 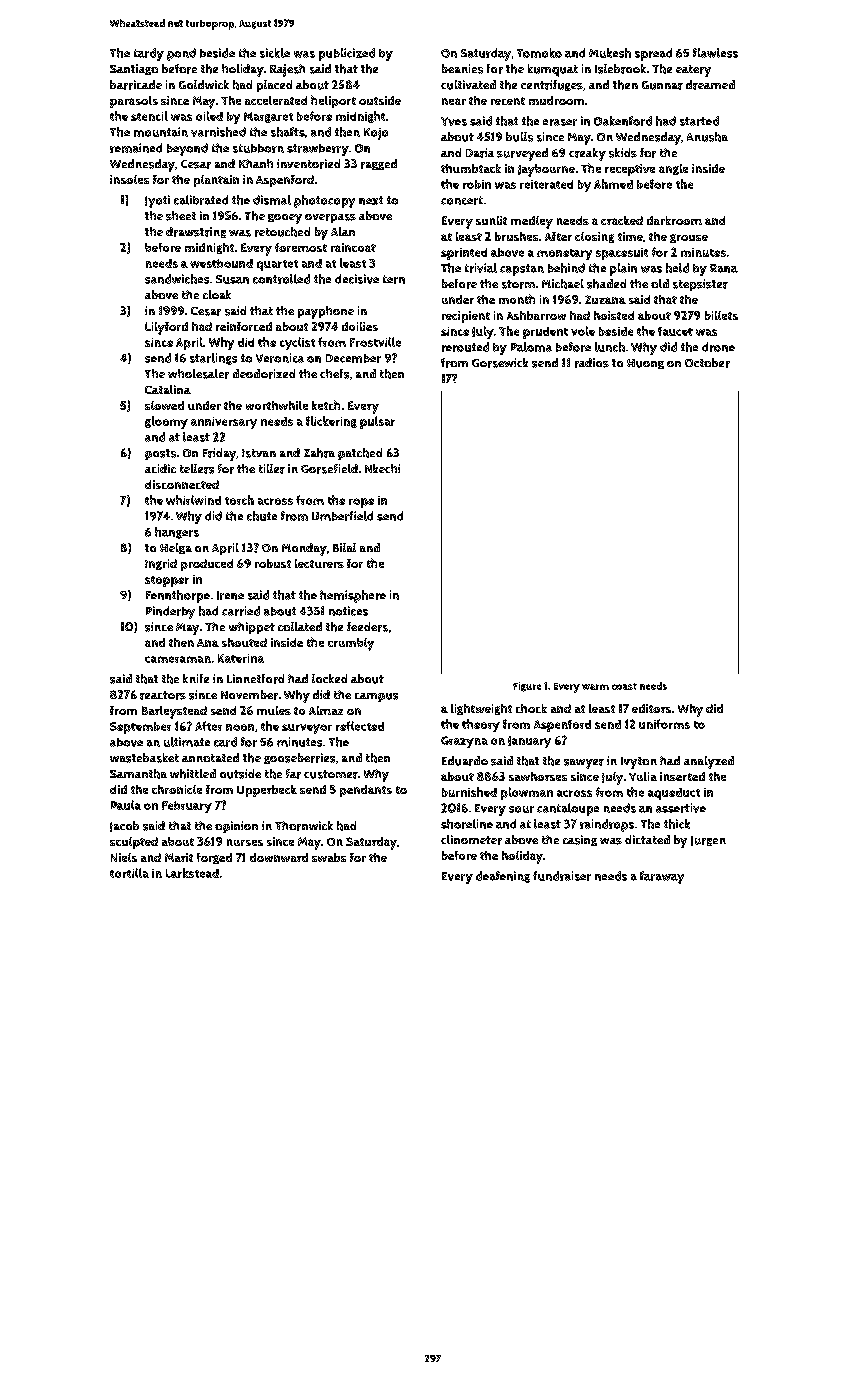 What do you see at coordinates (462, 69) in the image?
I see `beanies` at bounding box center [462, 69].
